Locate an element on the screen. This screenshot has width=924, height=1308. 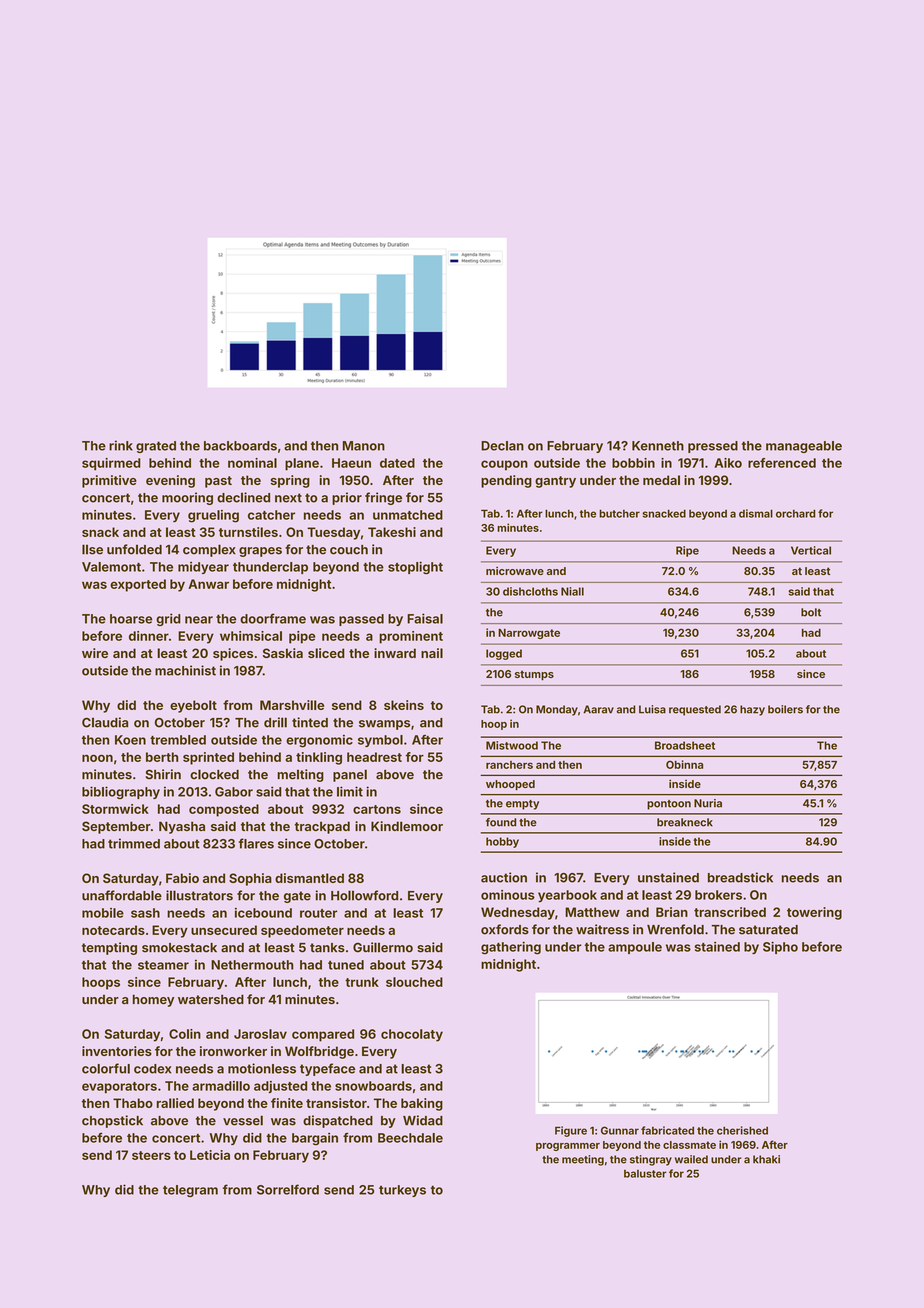
Broadsheet is located at coordinates (685, 745).
